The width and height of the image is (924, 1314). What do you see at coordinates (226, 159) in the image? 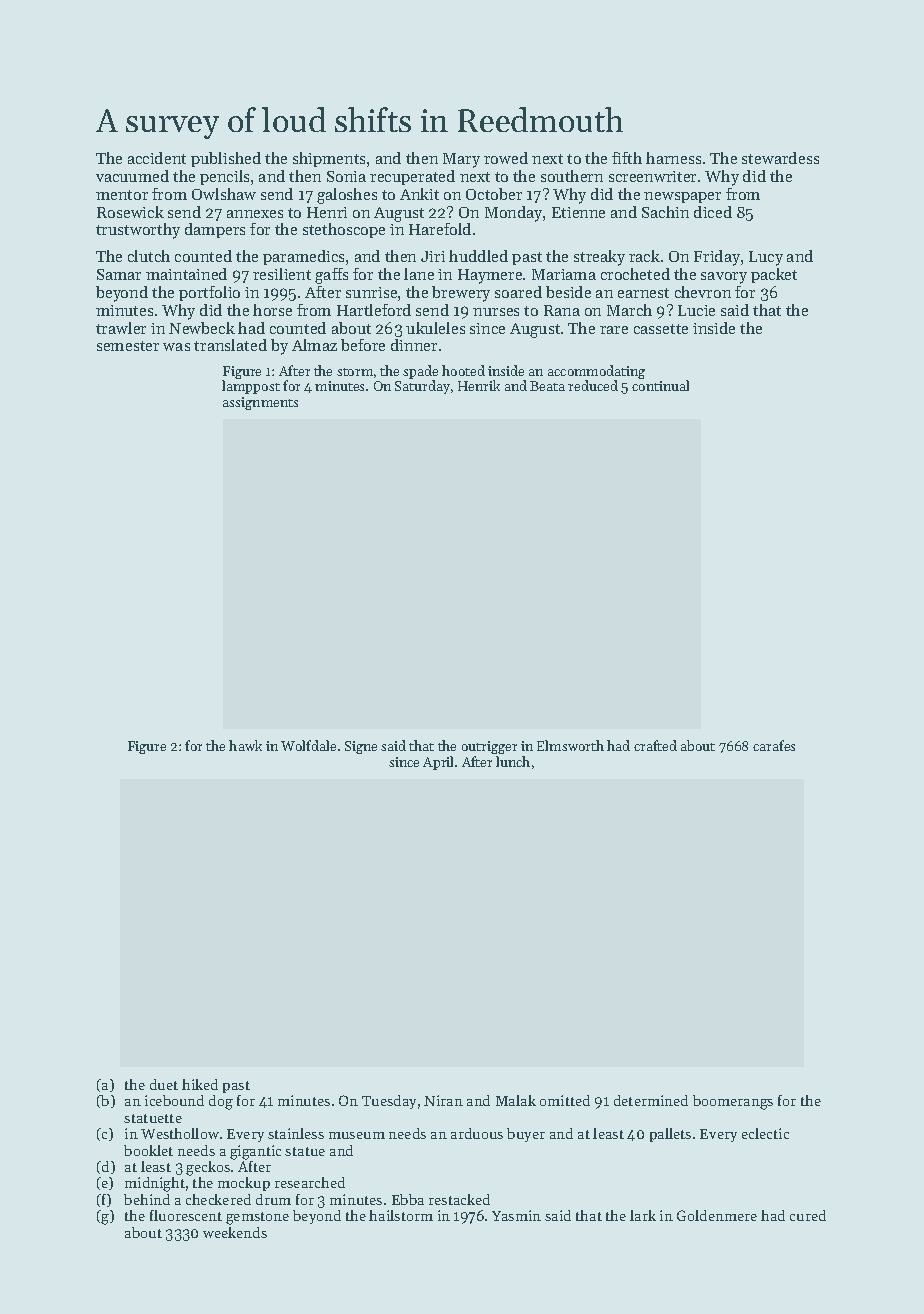
I see `published` at bounding box center [226, 159].
